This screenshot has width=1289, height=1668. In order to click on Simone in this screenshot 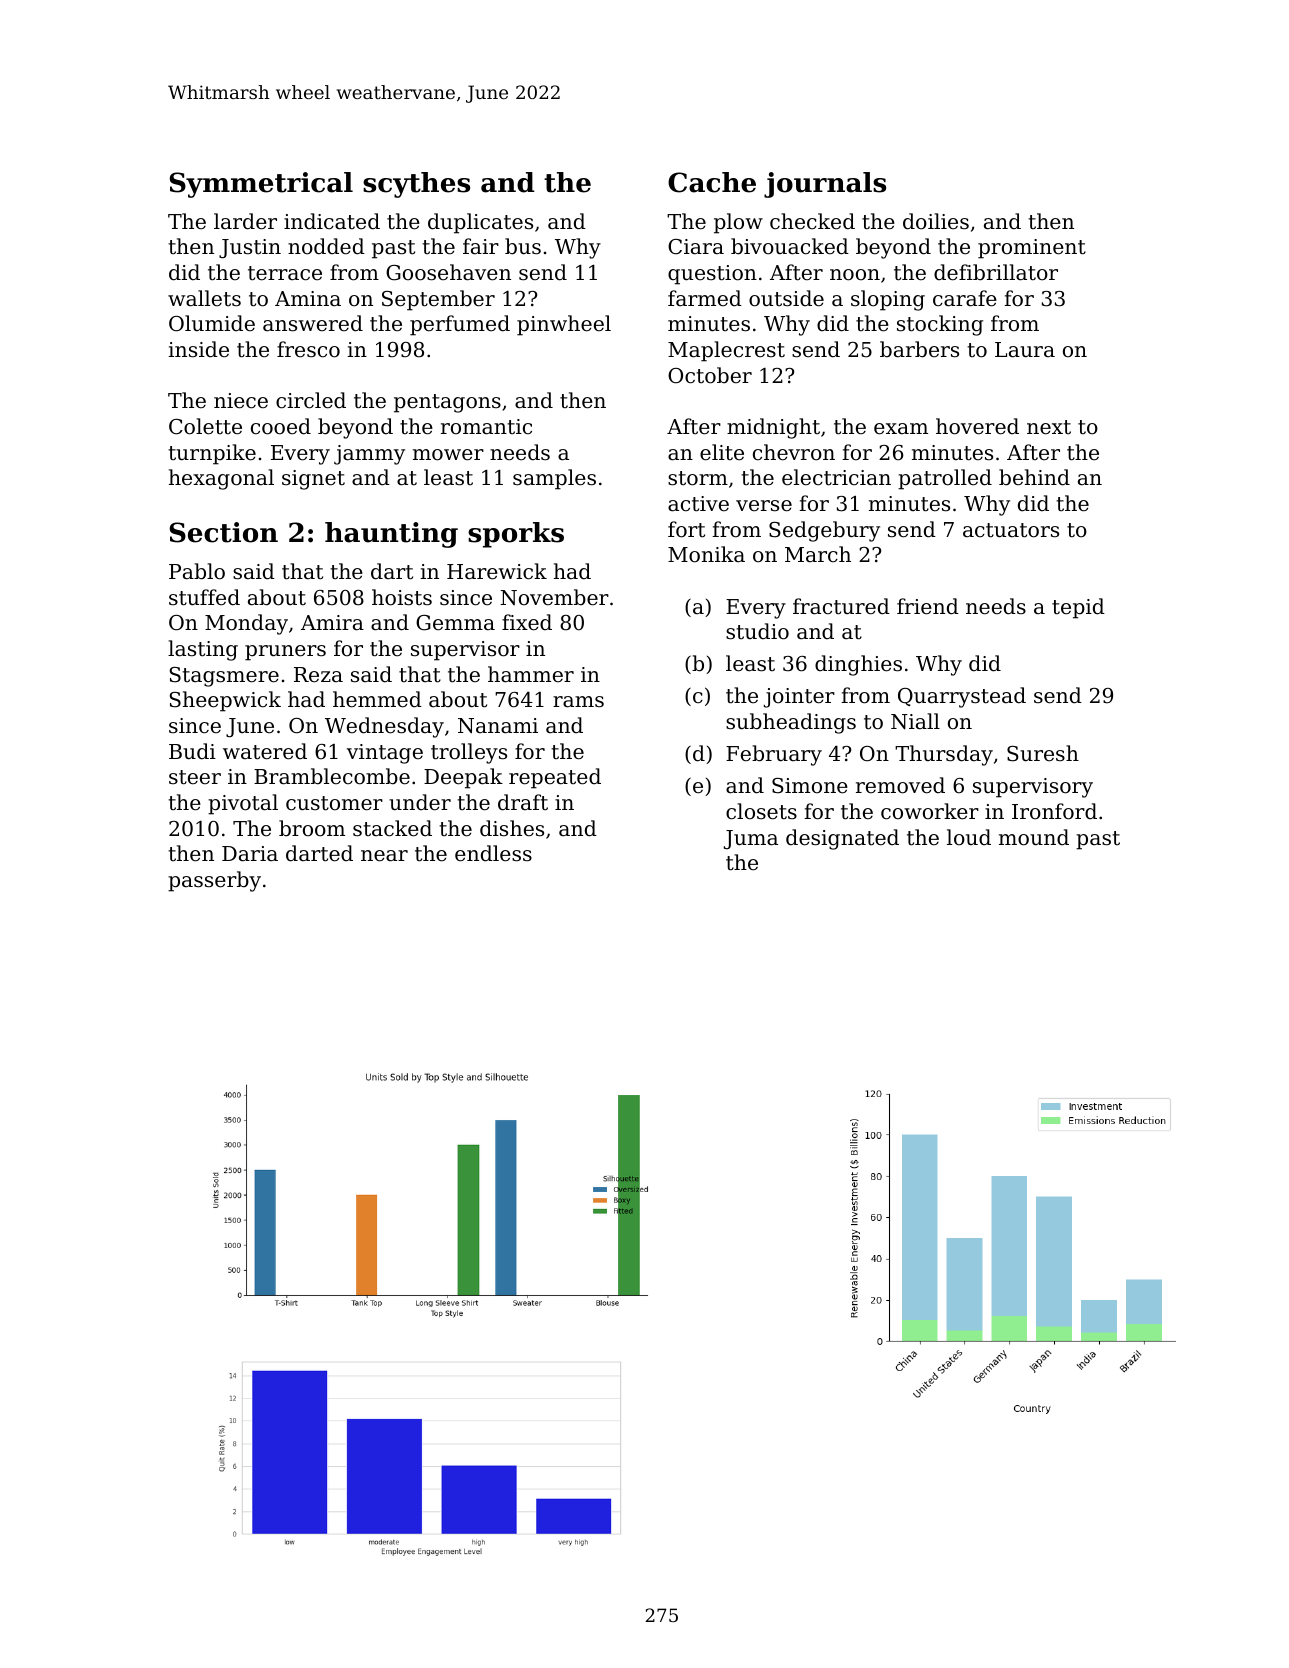, I will do `click(810, 786)`.
